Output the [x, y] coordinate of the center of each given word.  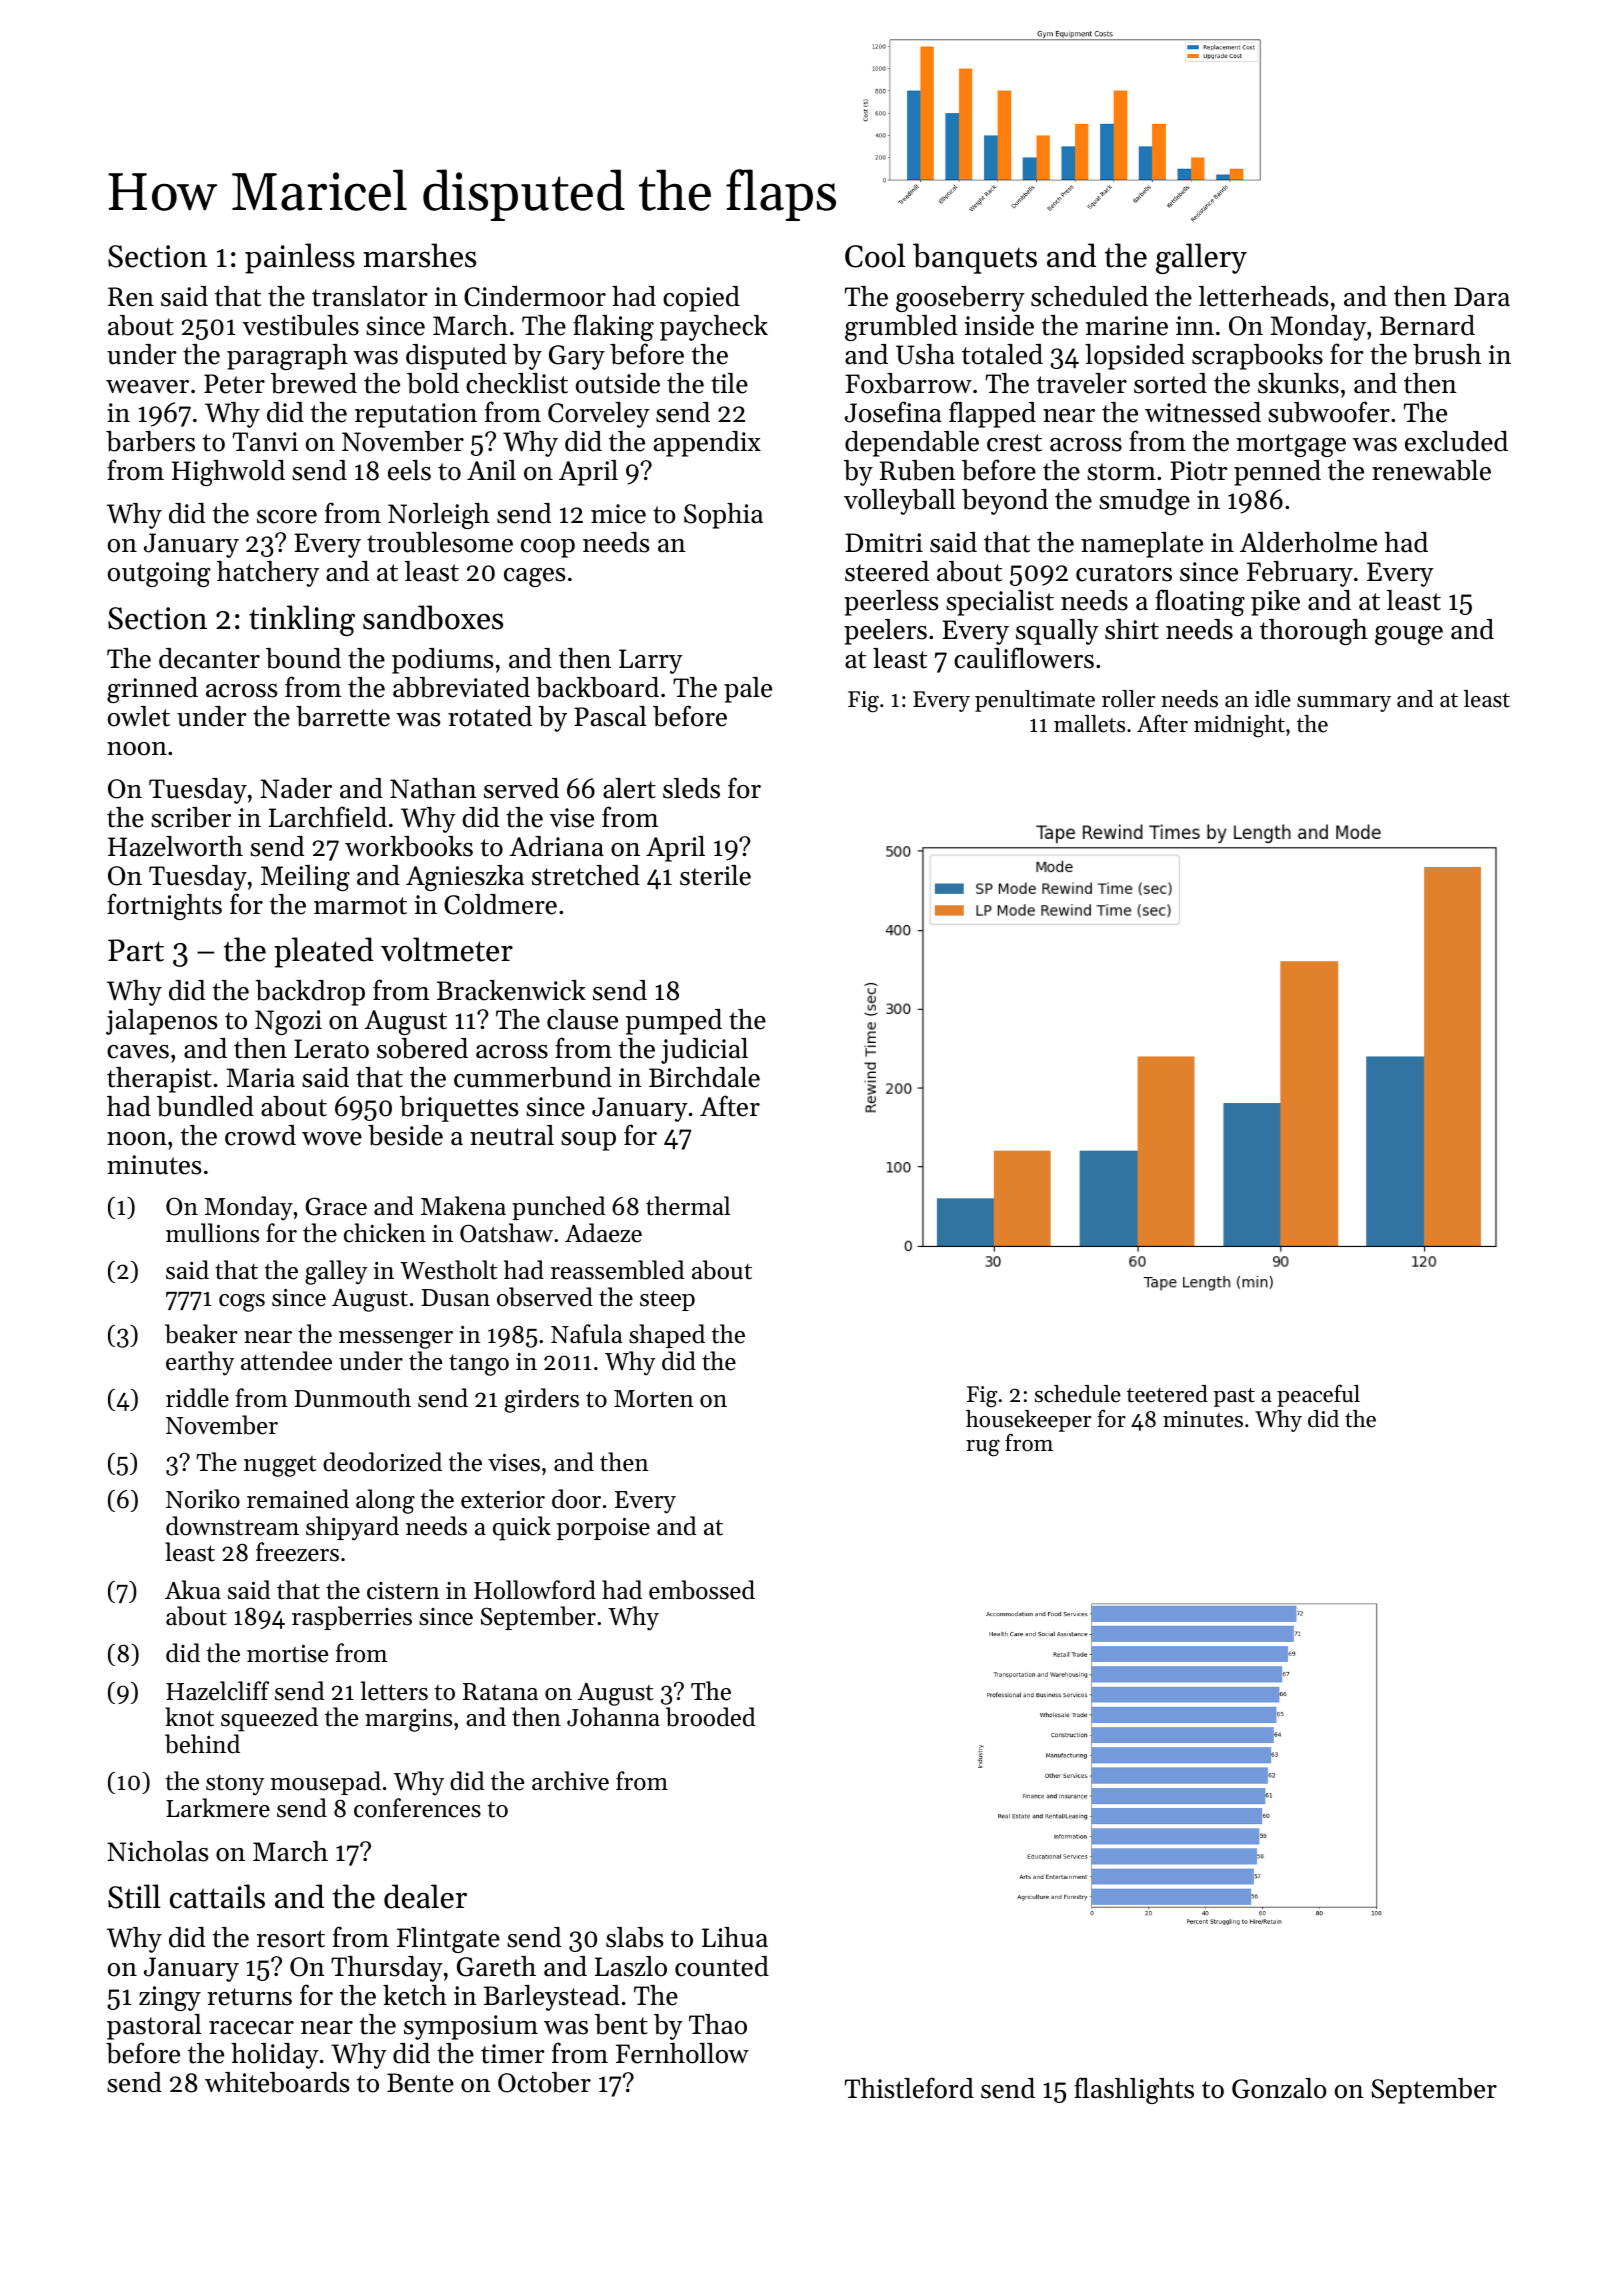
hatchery [268, 574]
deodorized [382, 1462]
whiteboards [277, 2082]
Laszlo [631, 1966]
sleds [691, 788]
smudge [1144, 502]
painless [300, 258]
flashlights [1134, 2090]
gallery [1201, 258]
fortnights [164, 906]
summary [1344, 704]
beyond [1005, 502]
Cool [875, 255]
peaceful [1318, 1395]
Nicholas [158, 1851]
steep [667, 1300]
